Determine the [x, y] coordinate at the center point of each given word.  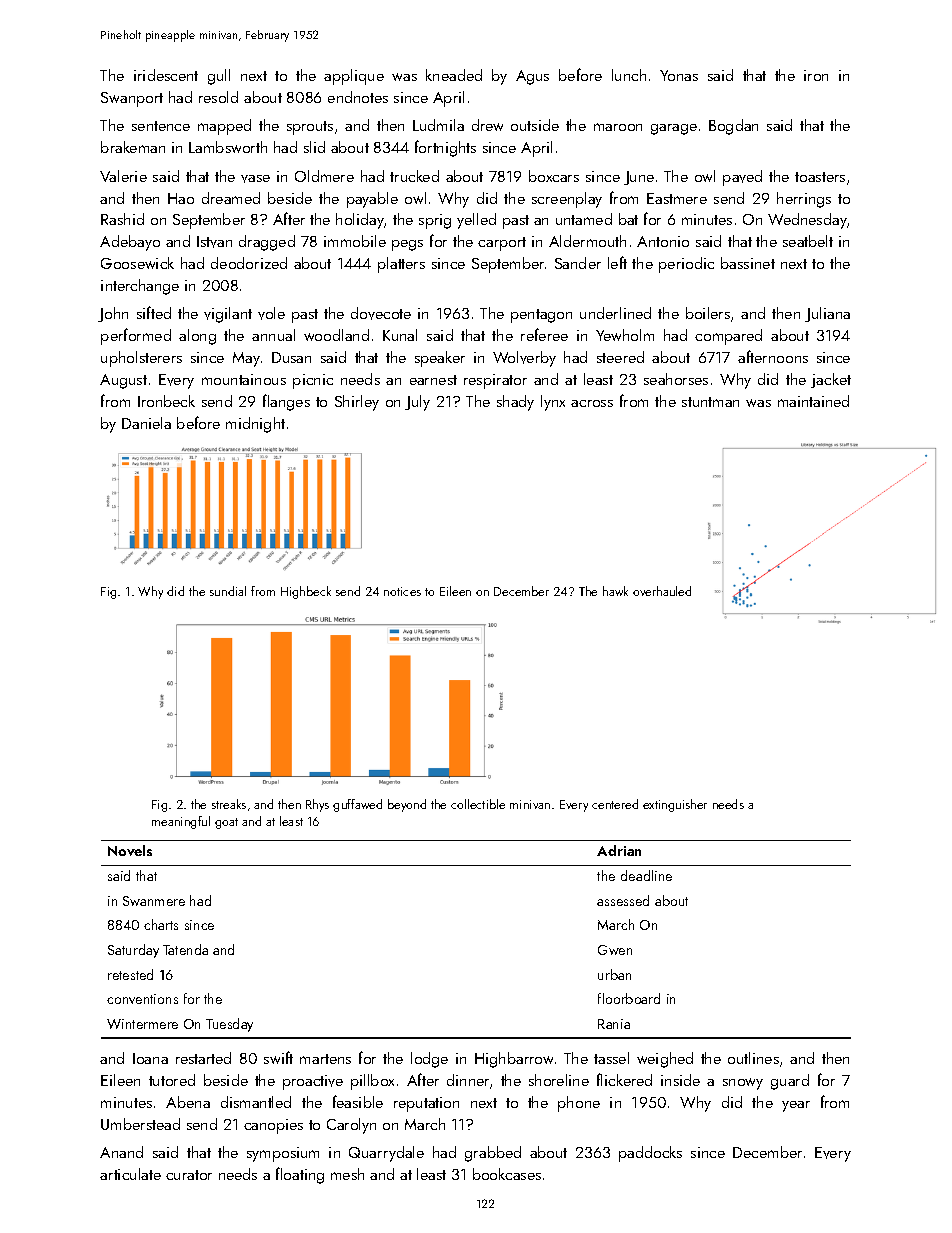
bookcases [507, 1174]
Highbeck [306, 592]
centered [615, 804]
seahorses [676, 379]
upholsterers [141, 359]
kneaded [454, 75]
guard [790, 1082]
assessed [623, 900]
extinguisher [675, 805]
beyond [407, 805]
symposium [283, 1154]
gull [219, 77]
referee [544, 334]
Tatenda [185, 949]
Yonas [679, 75]
